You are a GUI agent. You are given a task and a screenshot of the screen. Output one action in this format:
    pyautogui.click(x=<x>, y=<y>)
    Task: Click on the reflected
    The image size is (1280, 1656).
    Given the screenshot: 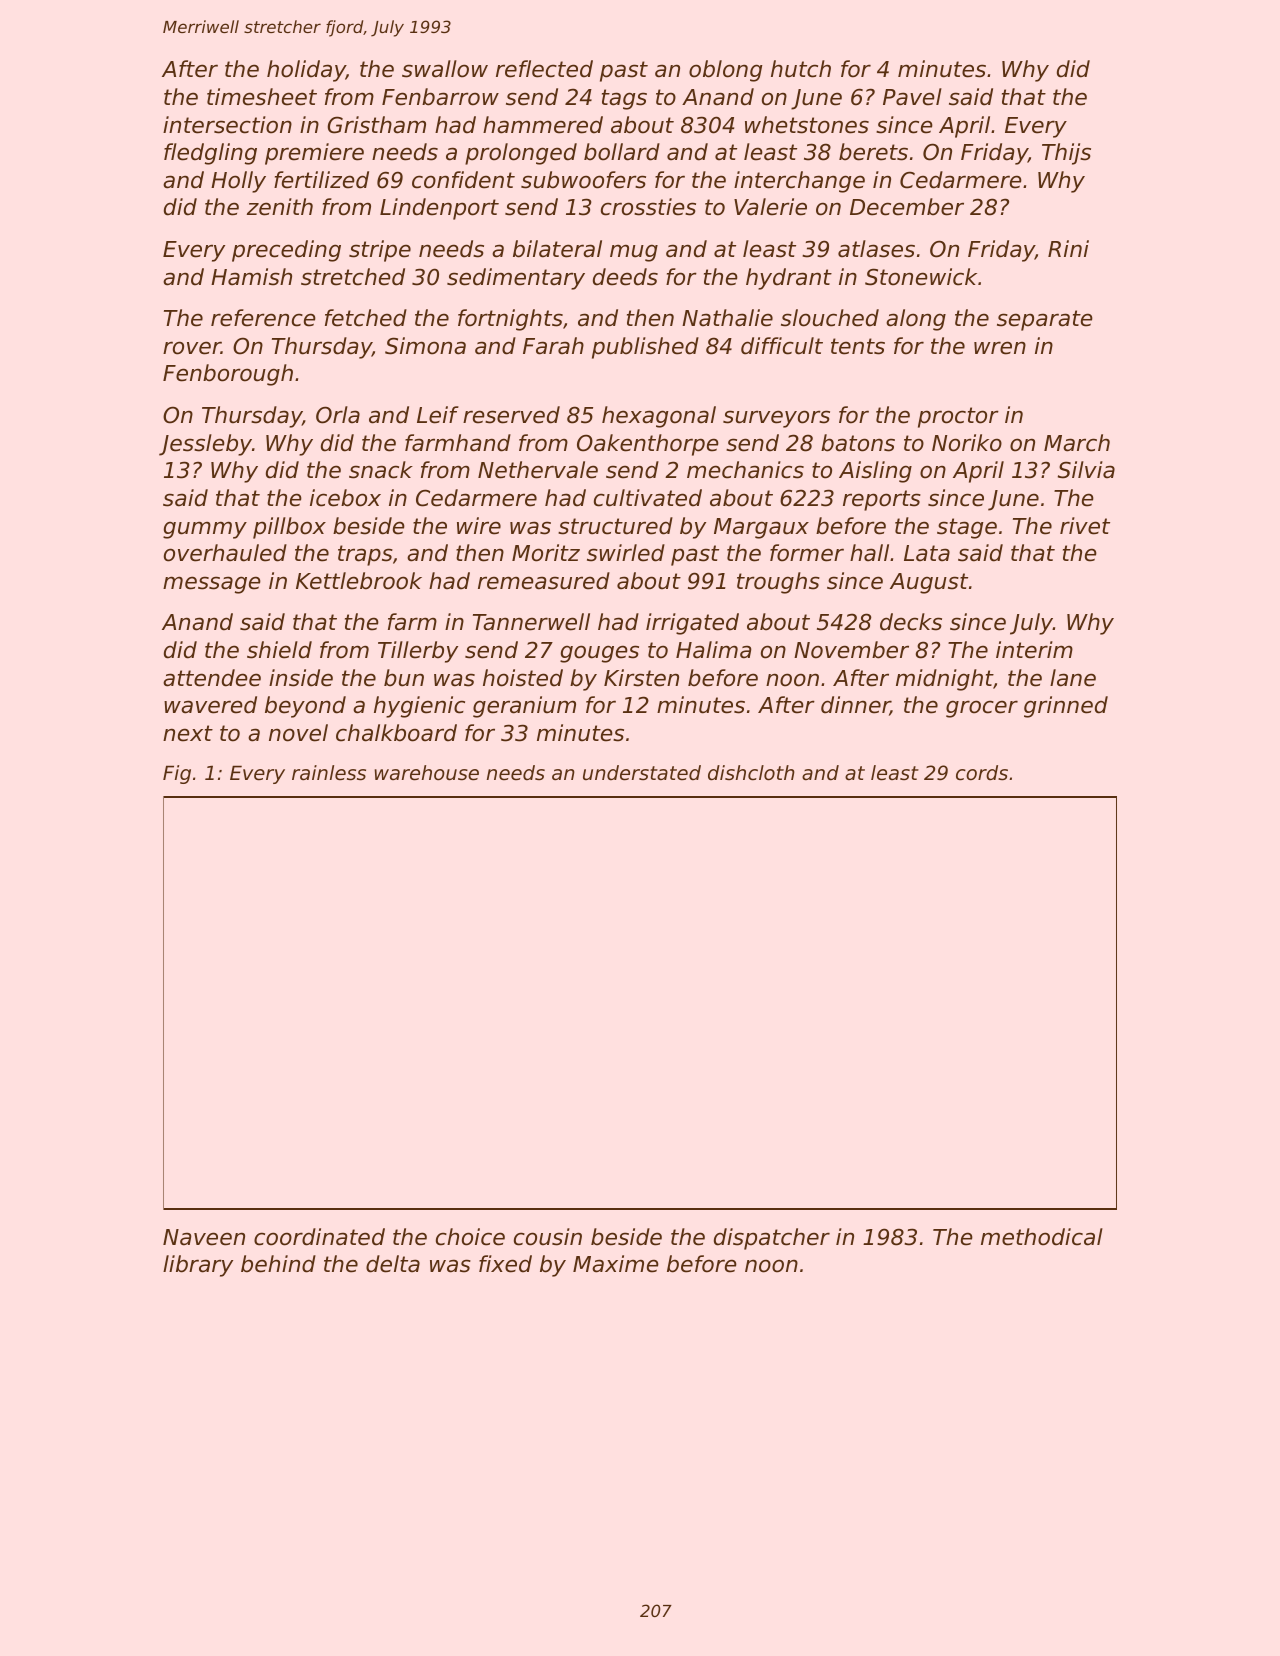 What is the action you would take?
    pyautogui.click(x=544, y=69)
